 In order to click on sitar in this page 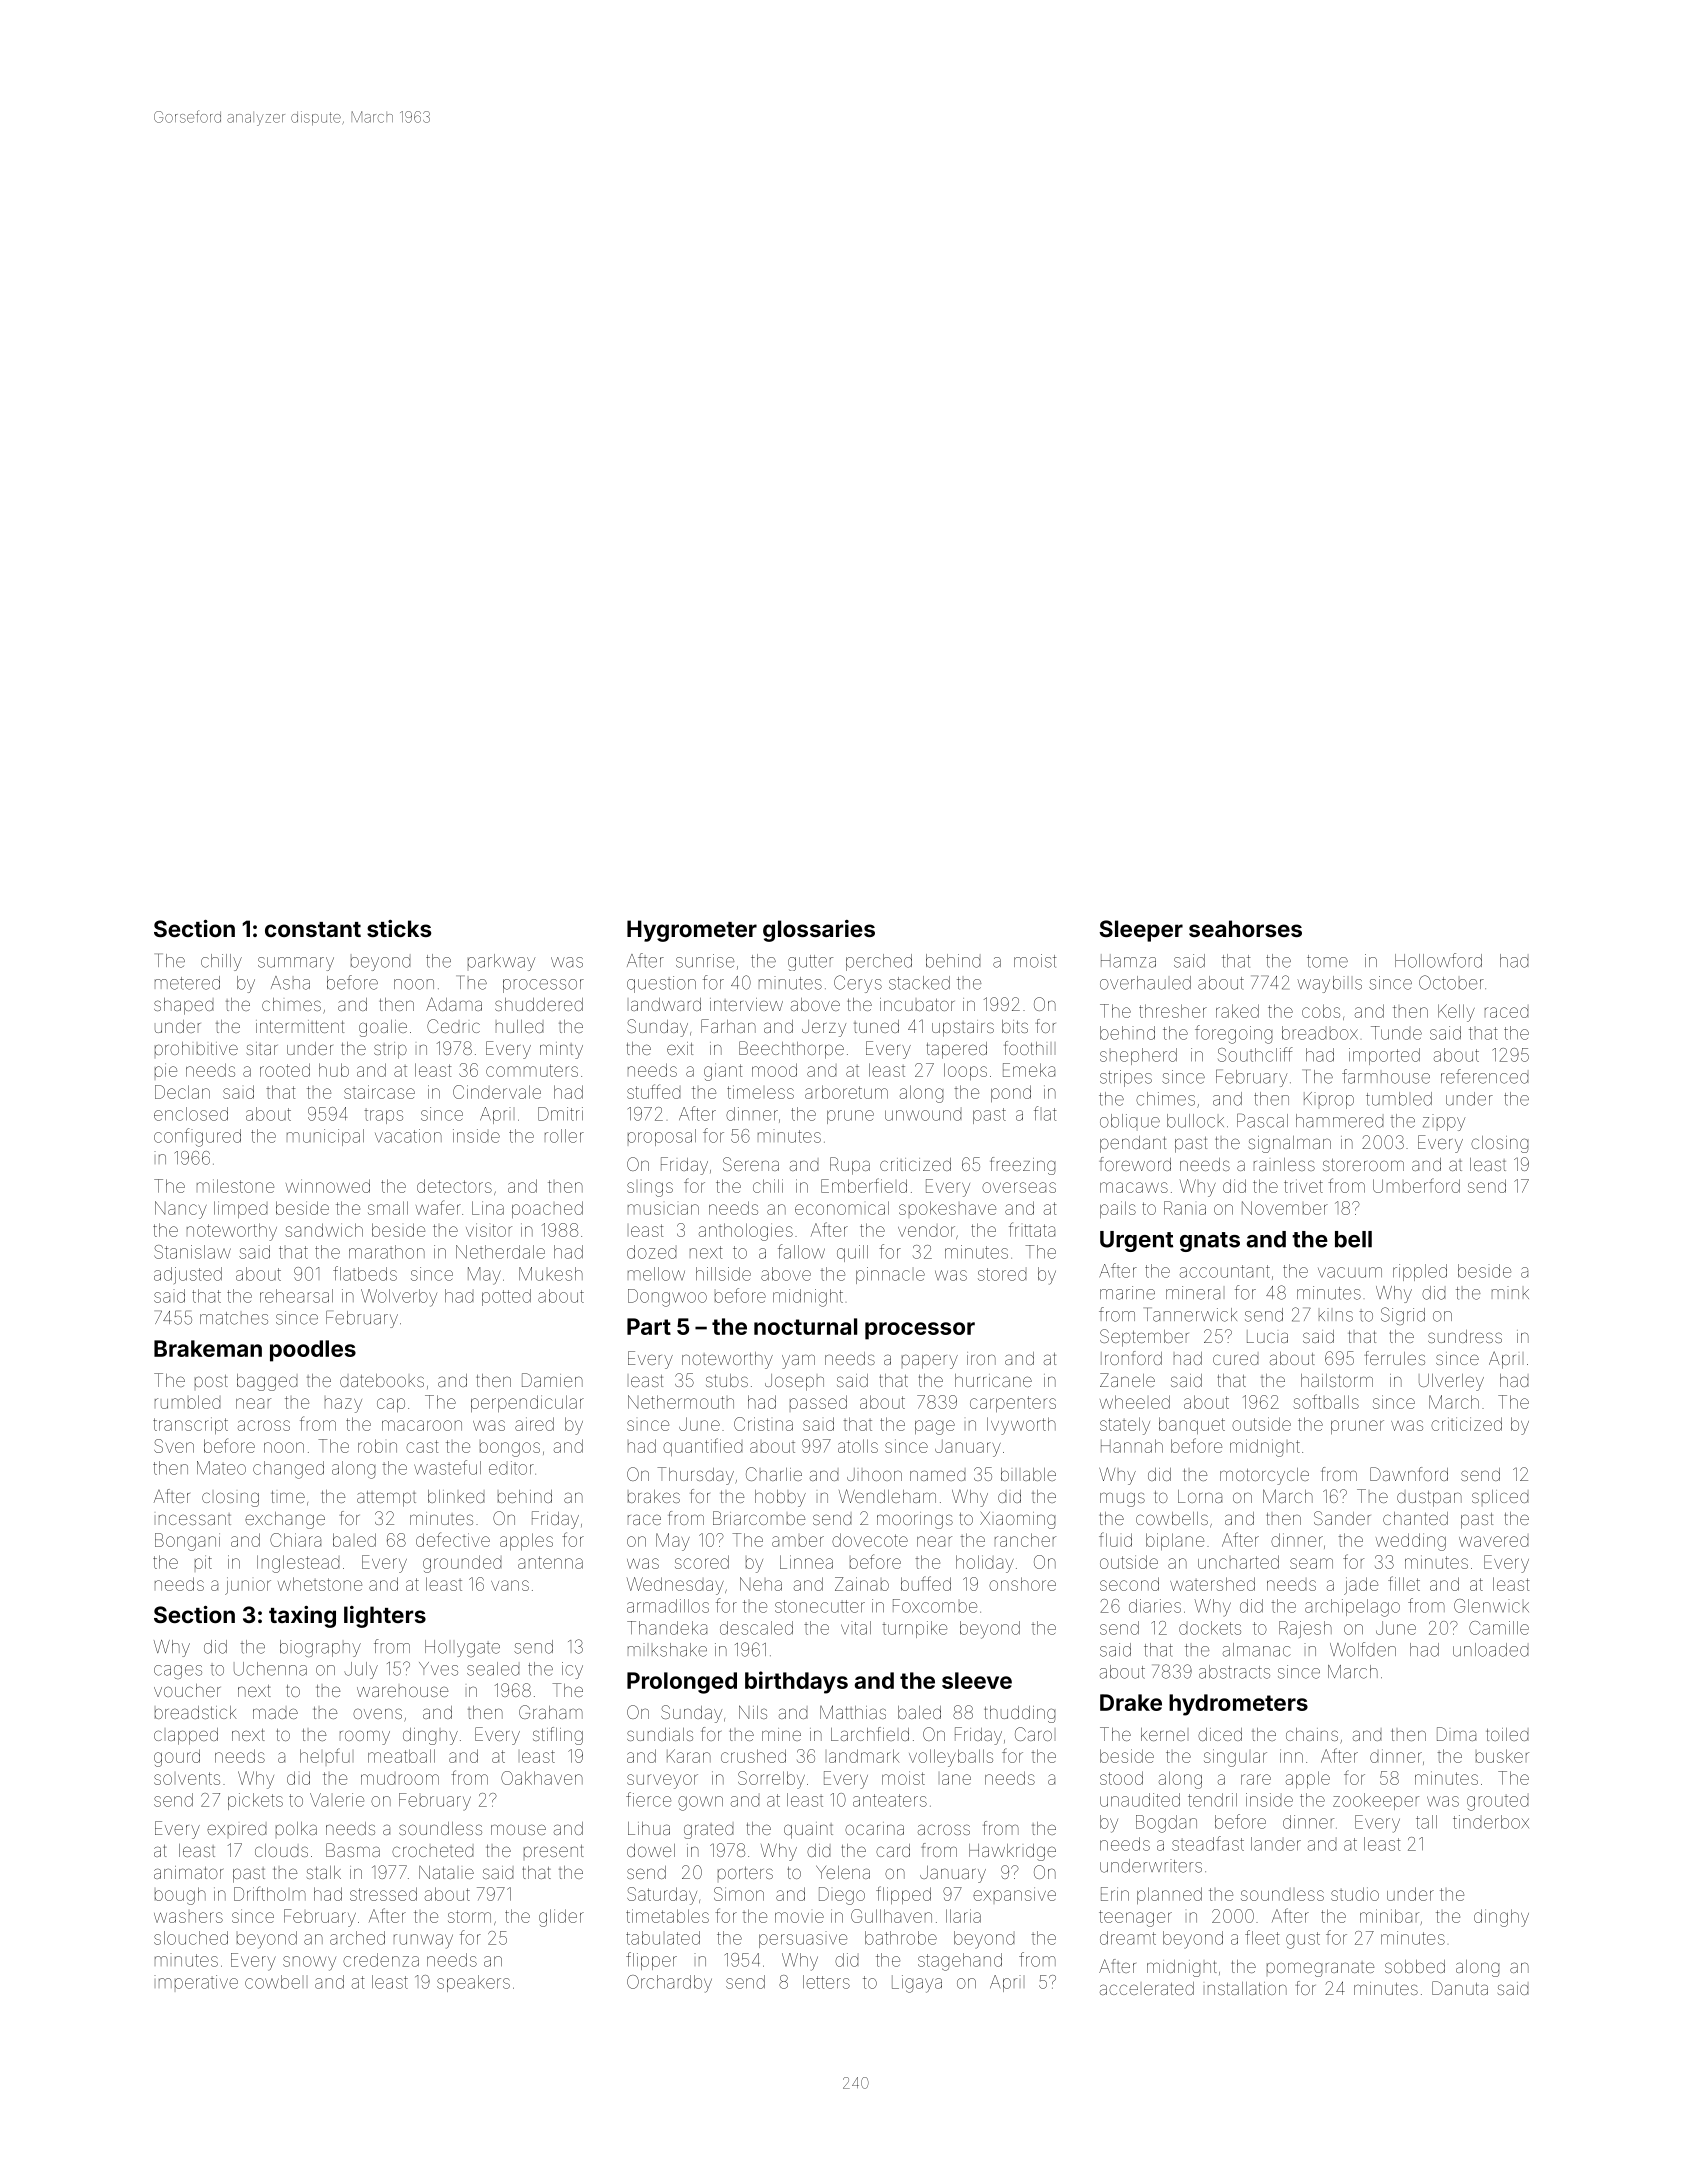, I will do `click(262, 1048)`.
